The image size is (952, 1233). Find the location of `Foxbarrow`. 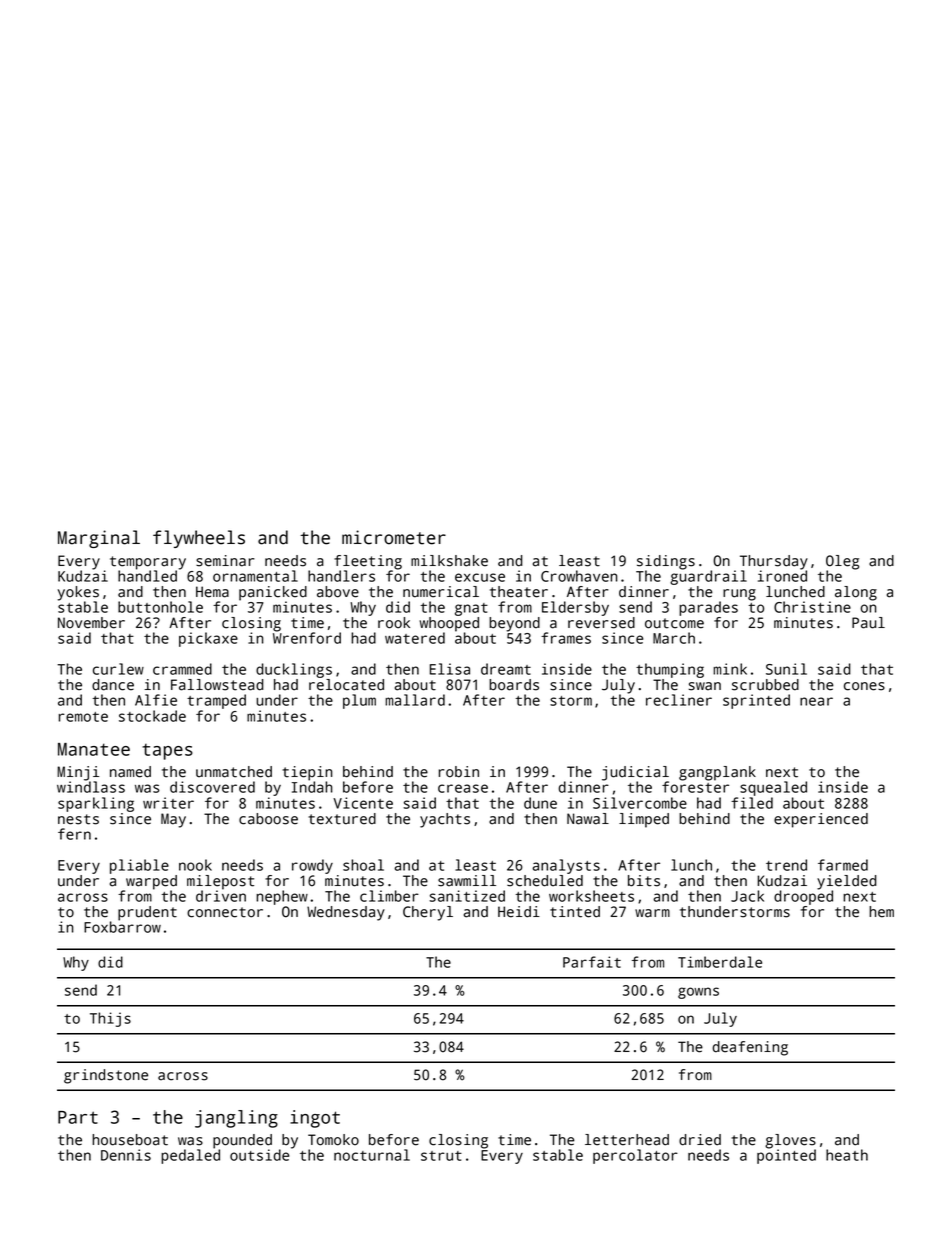

Foxbarrow is located at coordinates (122, 927).
